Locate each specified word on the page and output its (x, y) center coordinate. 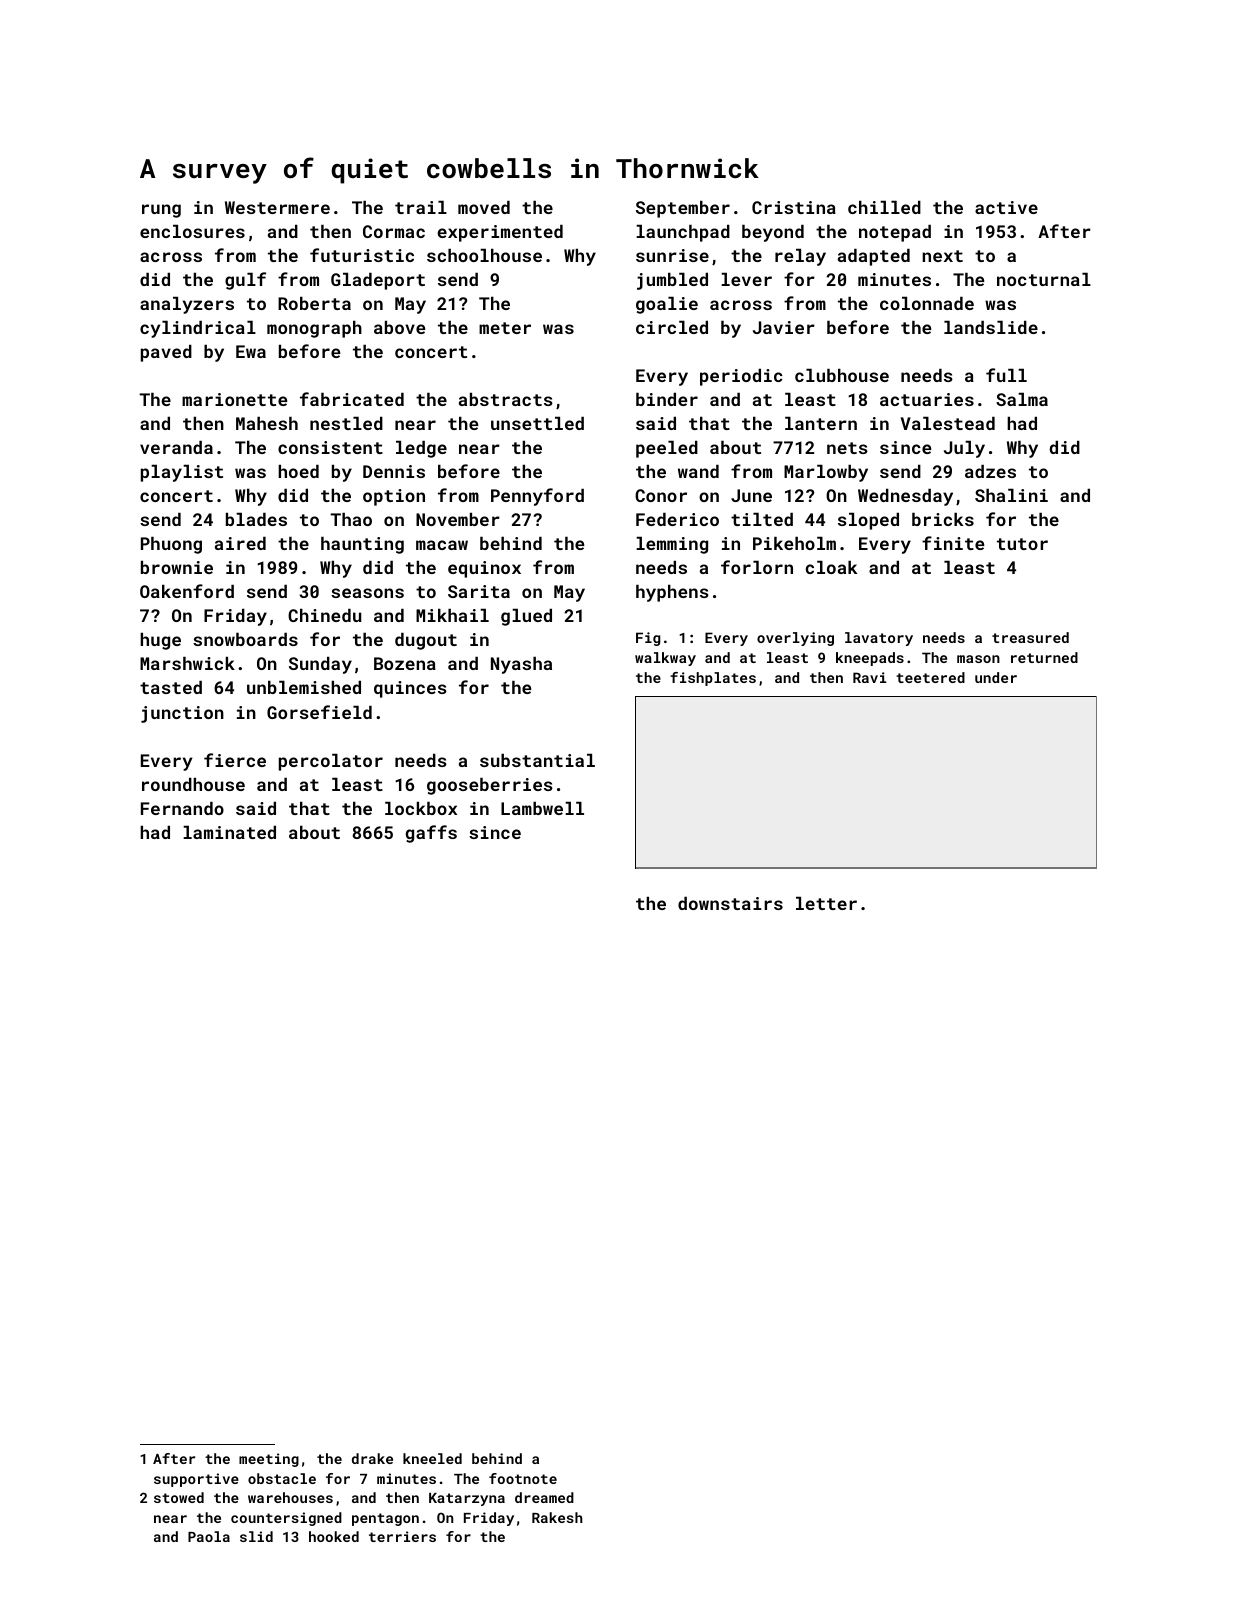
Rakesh (557, 1517)
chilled (884, 207)
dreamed (544, 1497)
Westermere (277, 207)
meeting (269, 1460)
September (683, 209)
